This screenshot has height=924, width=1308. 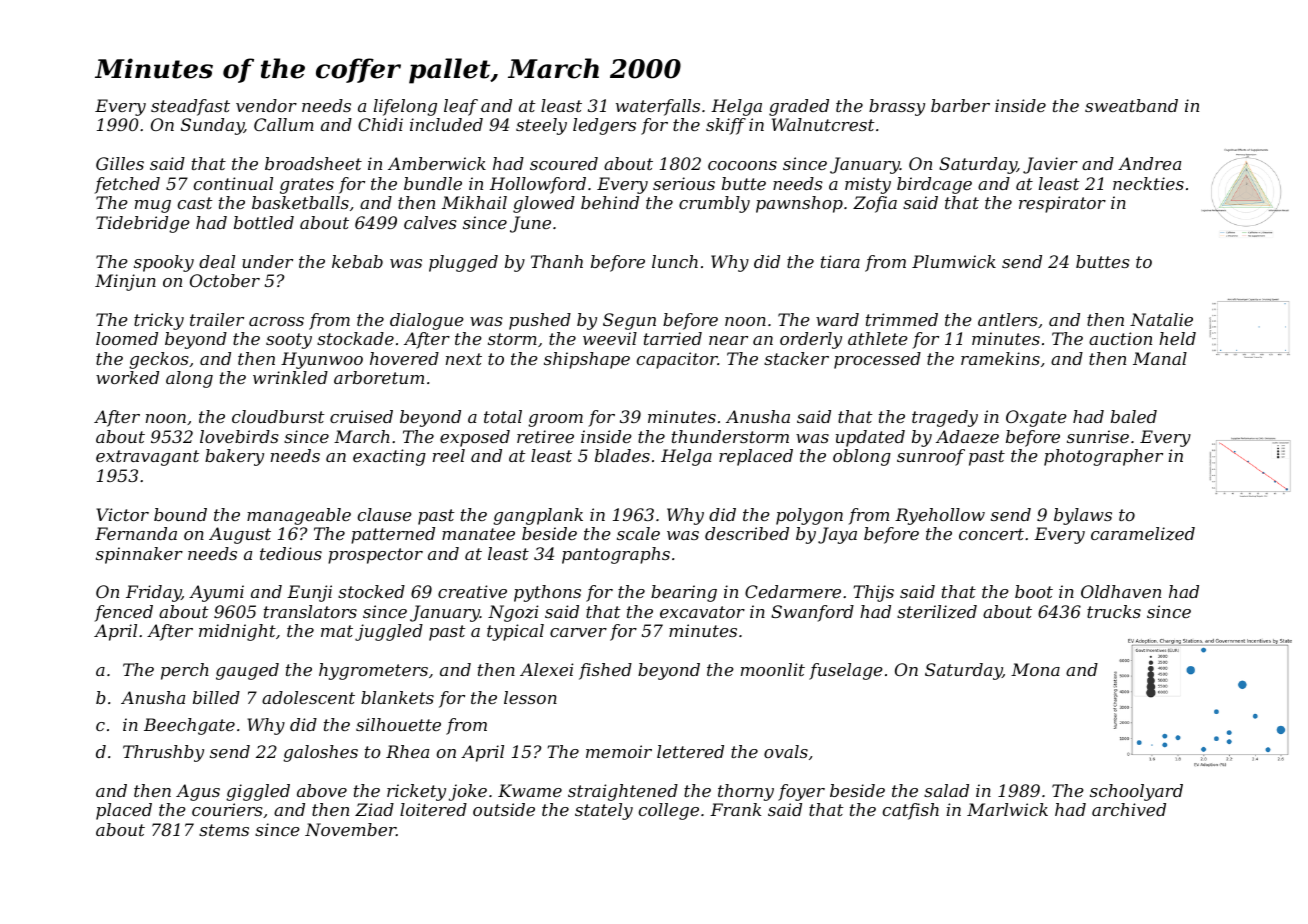 What do you see at coordinates (547, 593) in the screenshot?
I see `pythons` at bounding box center [547, 593].
